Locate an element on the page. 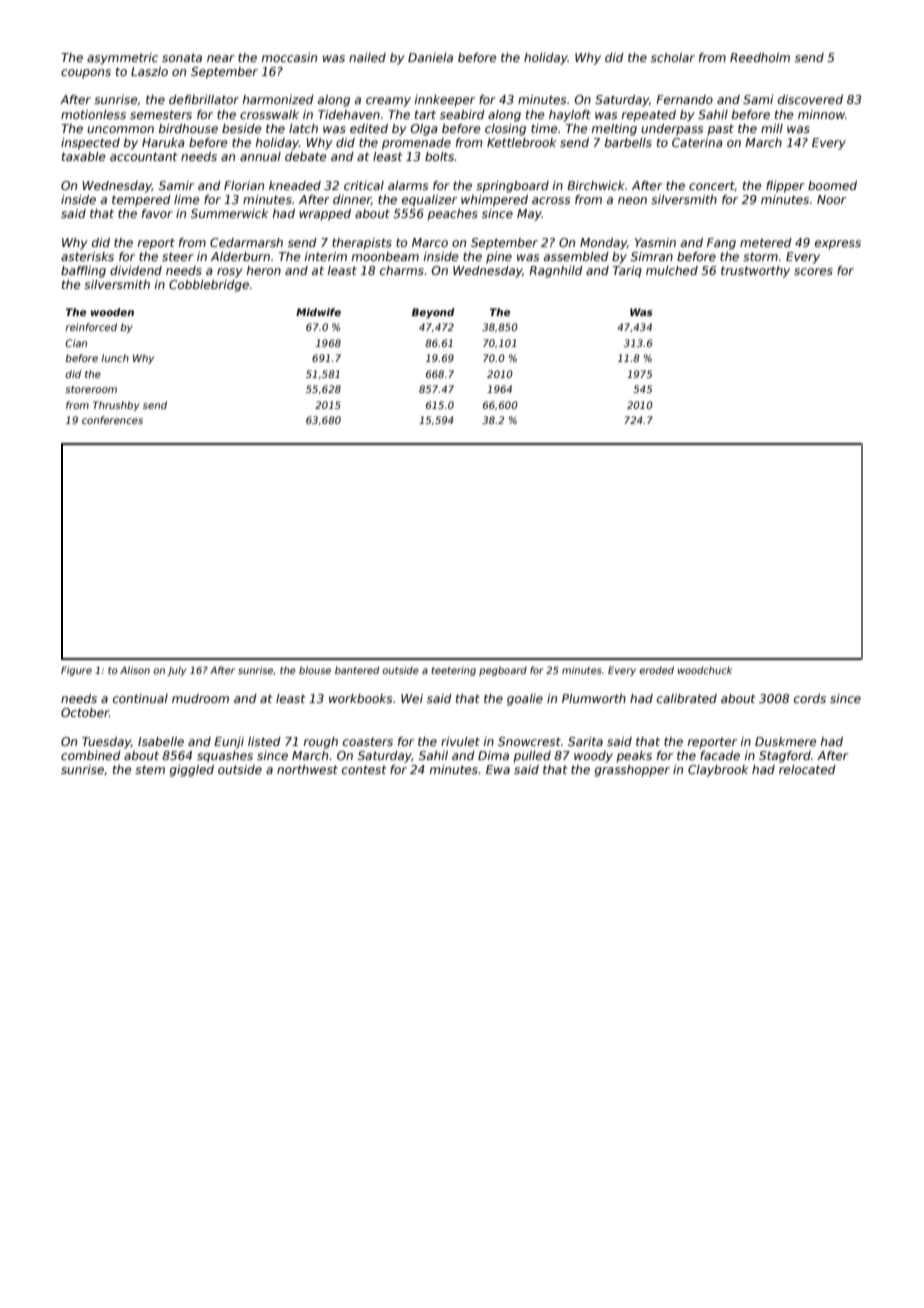 This image has height=1308, width=924. nailed is located at coordinates (367, 57).
